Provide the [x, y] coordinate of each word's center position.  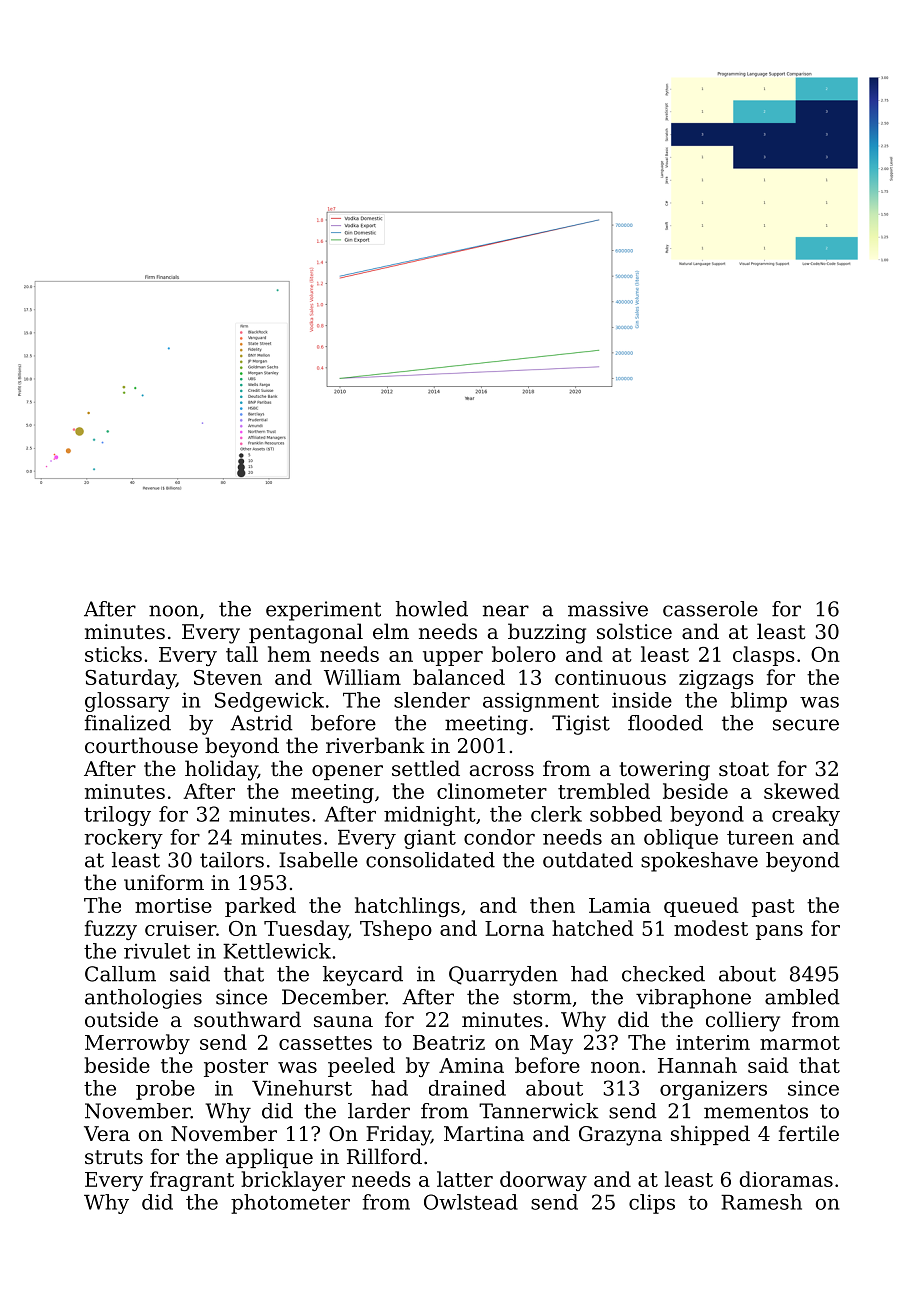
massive [608, 609]
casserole [710, 609]
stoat [744, 769]
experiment [323, 611]
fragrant [192, 1181]
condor [499, 837]
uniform [164, 882]
